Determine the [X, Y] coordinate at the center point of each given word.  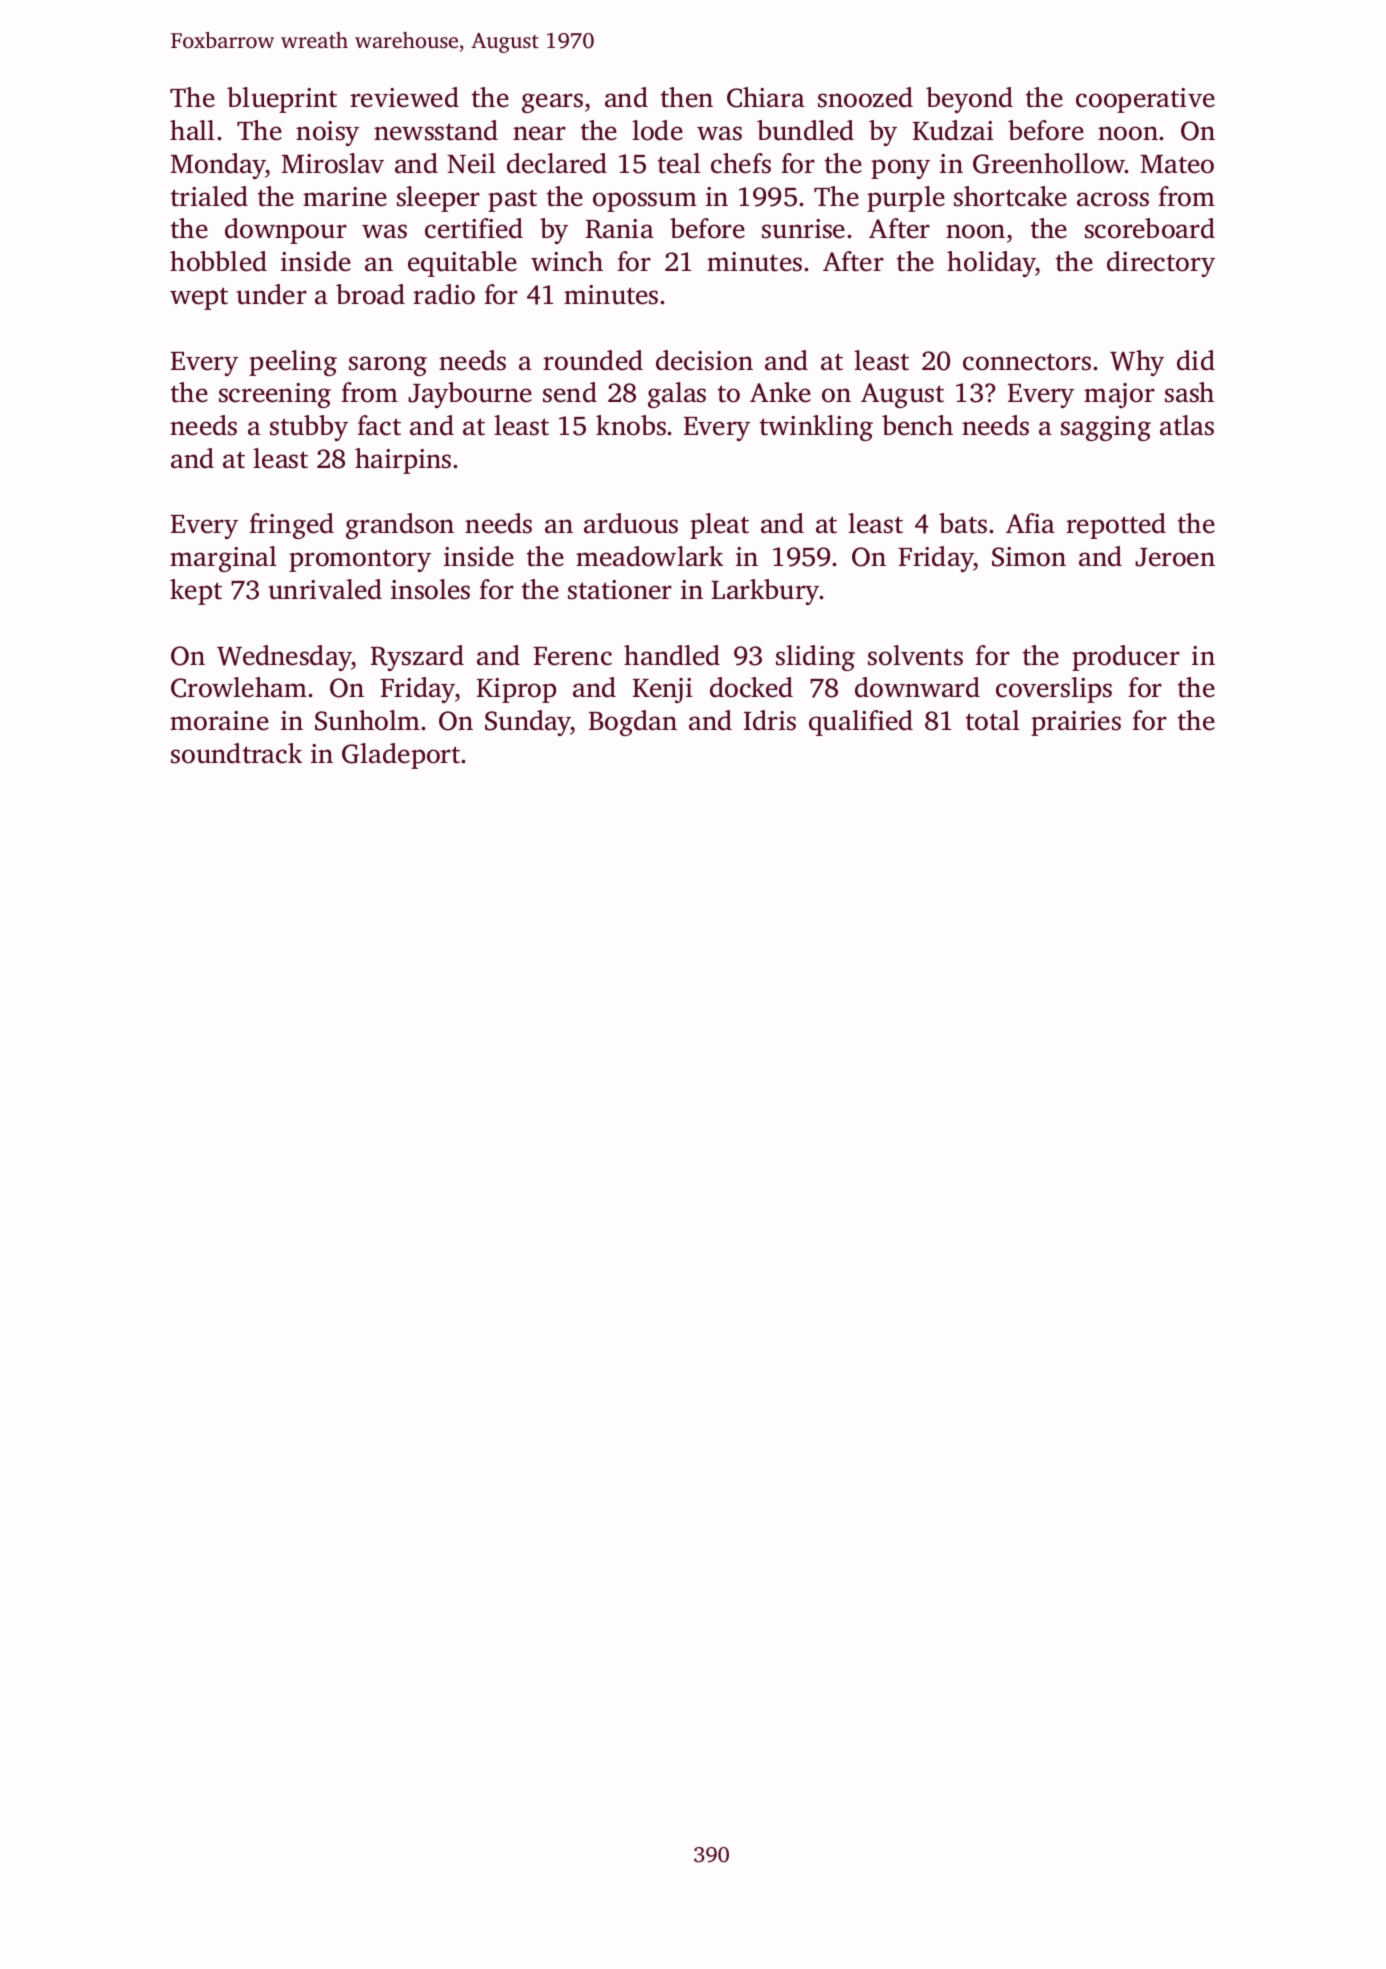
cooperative [1145, 100]
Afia [1030, 523]
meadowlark [649, 556]
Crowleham [239, 687]
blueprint [282, 100]
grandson [400, 526]
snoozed [865, 97]
